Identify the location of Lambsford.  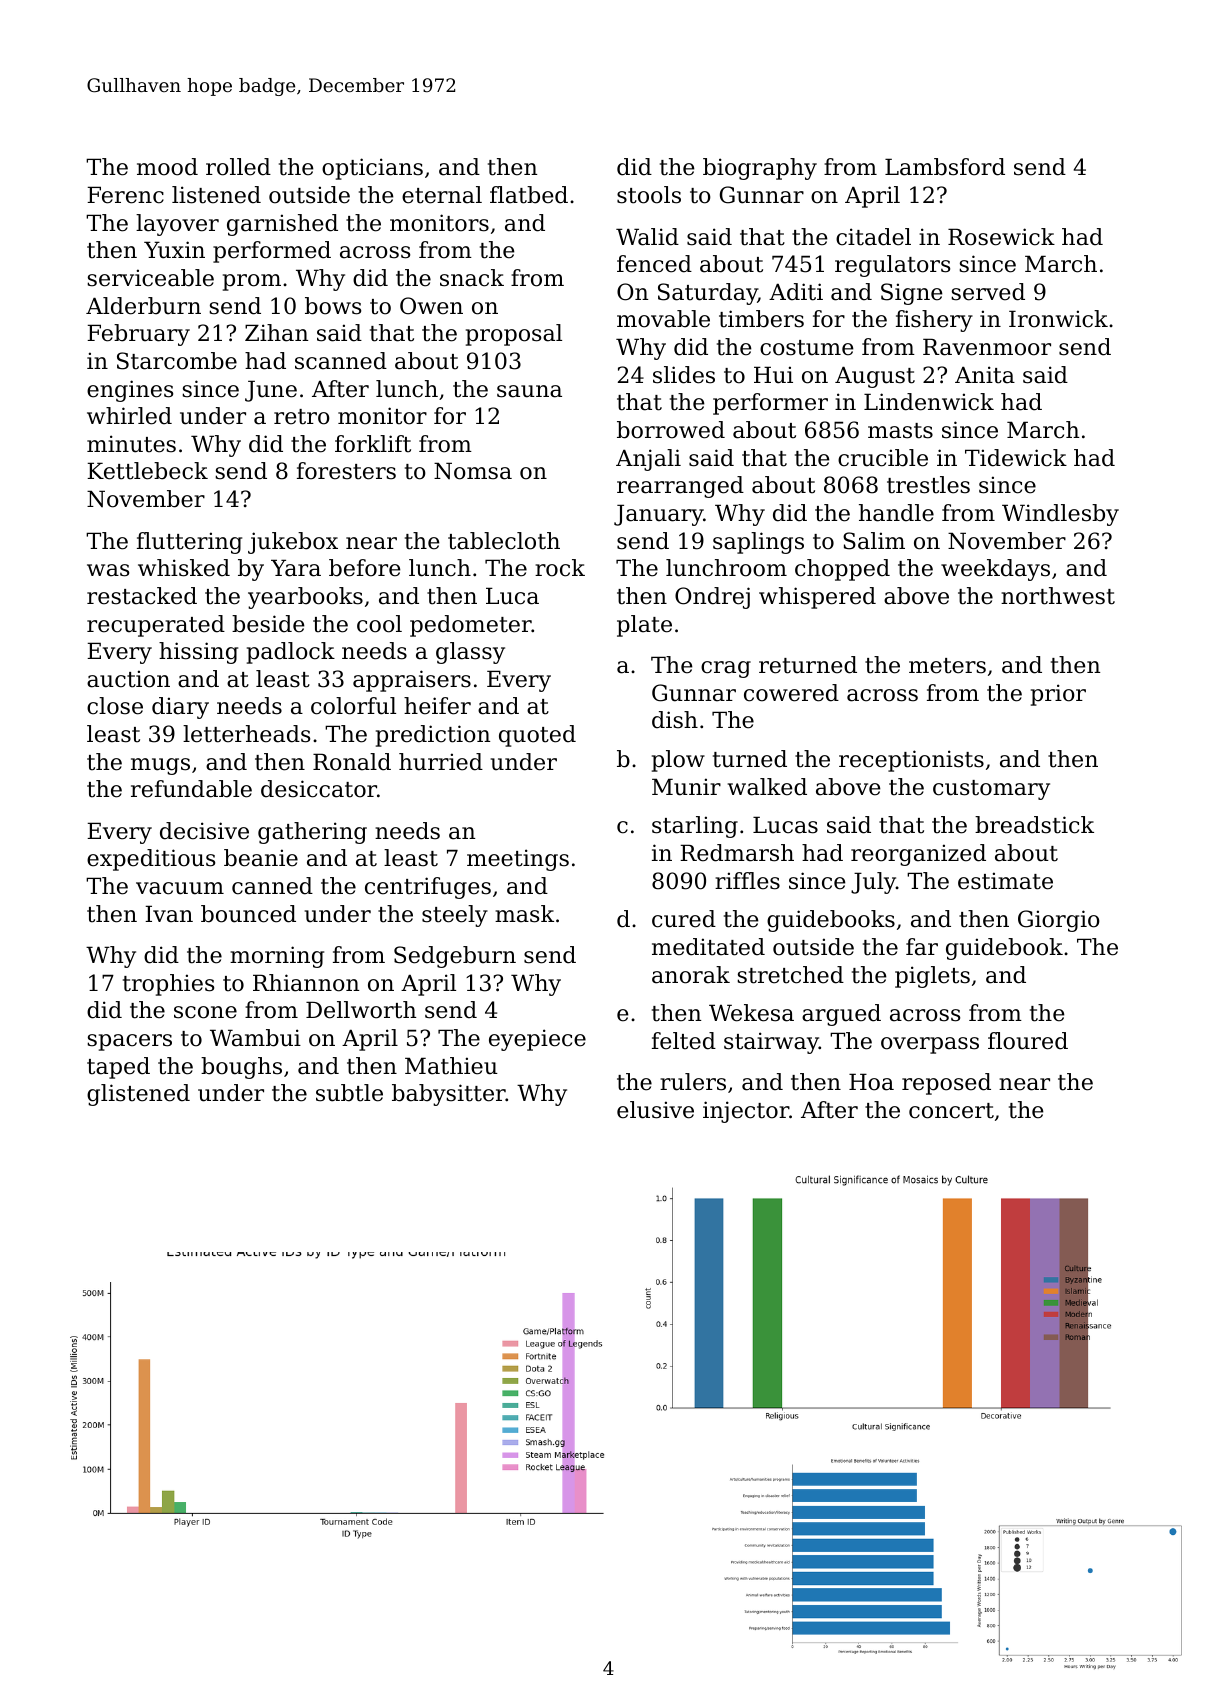
(945, 167).
